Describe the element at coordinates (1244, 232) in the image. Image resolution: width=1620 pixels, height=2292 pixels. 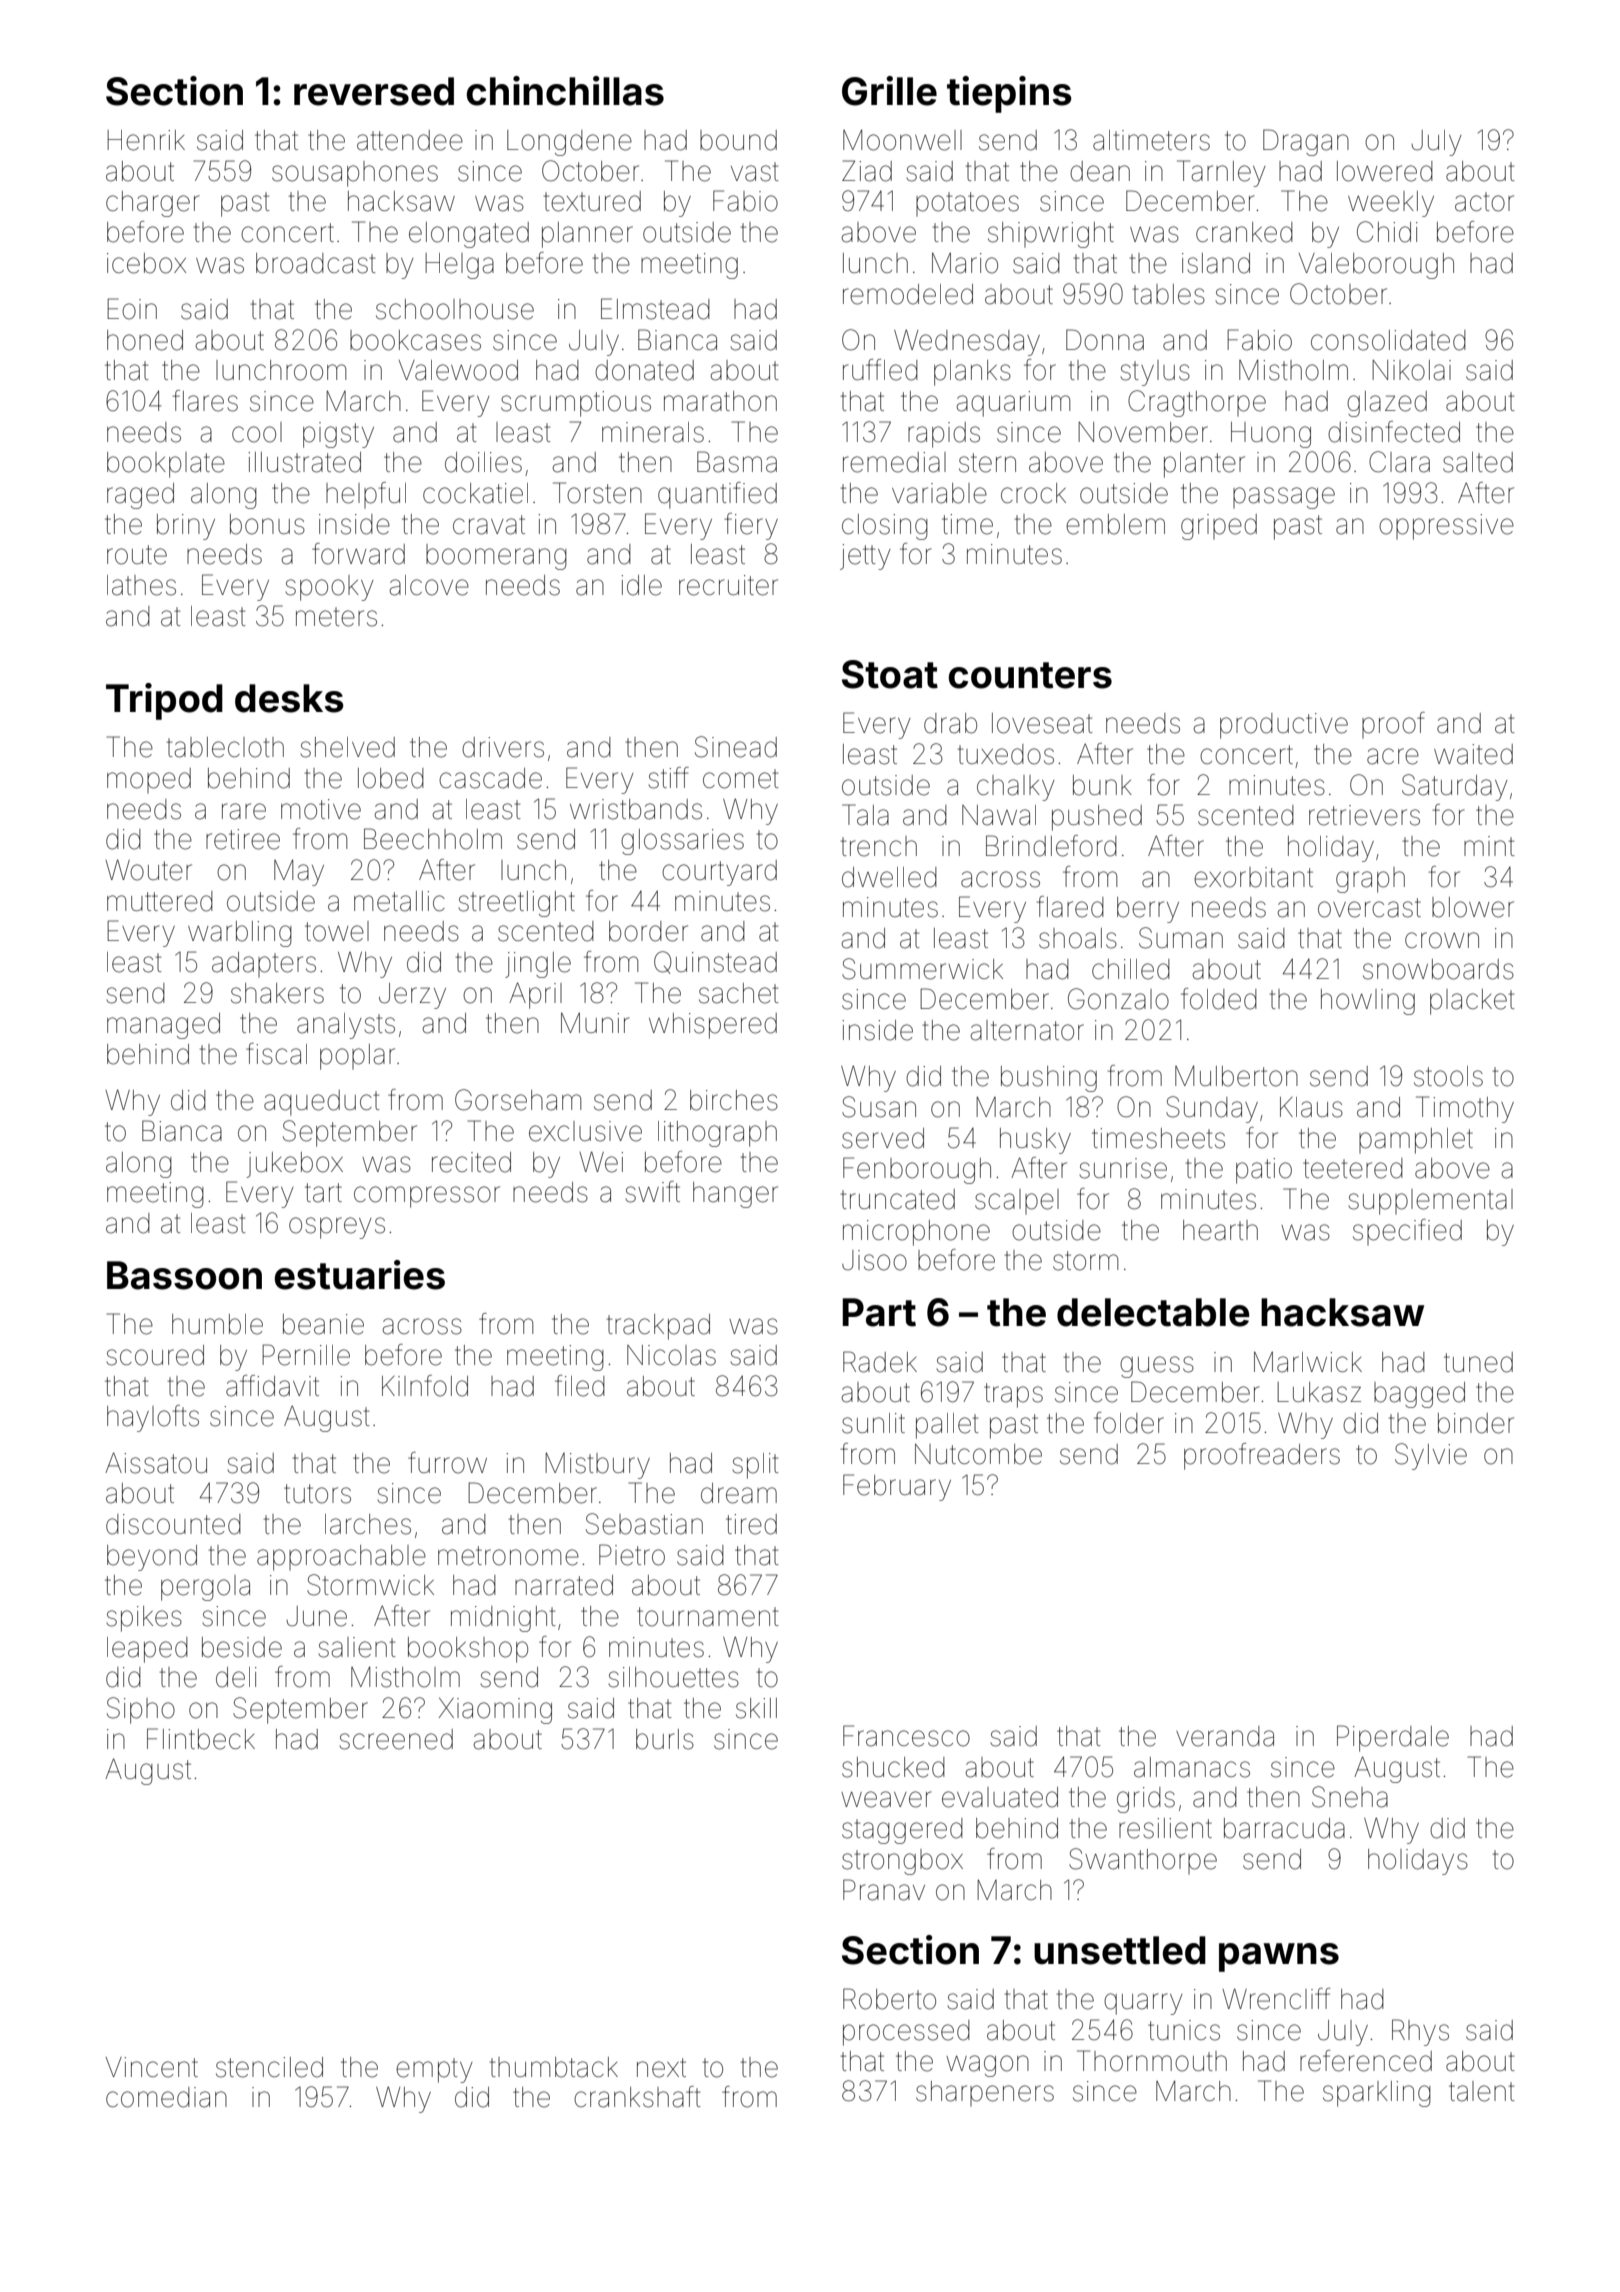
I see `cranked` at that location.
